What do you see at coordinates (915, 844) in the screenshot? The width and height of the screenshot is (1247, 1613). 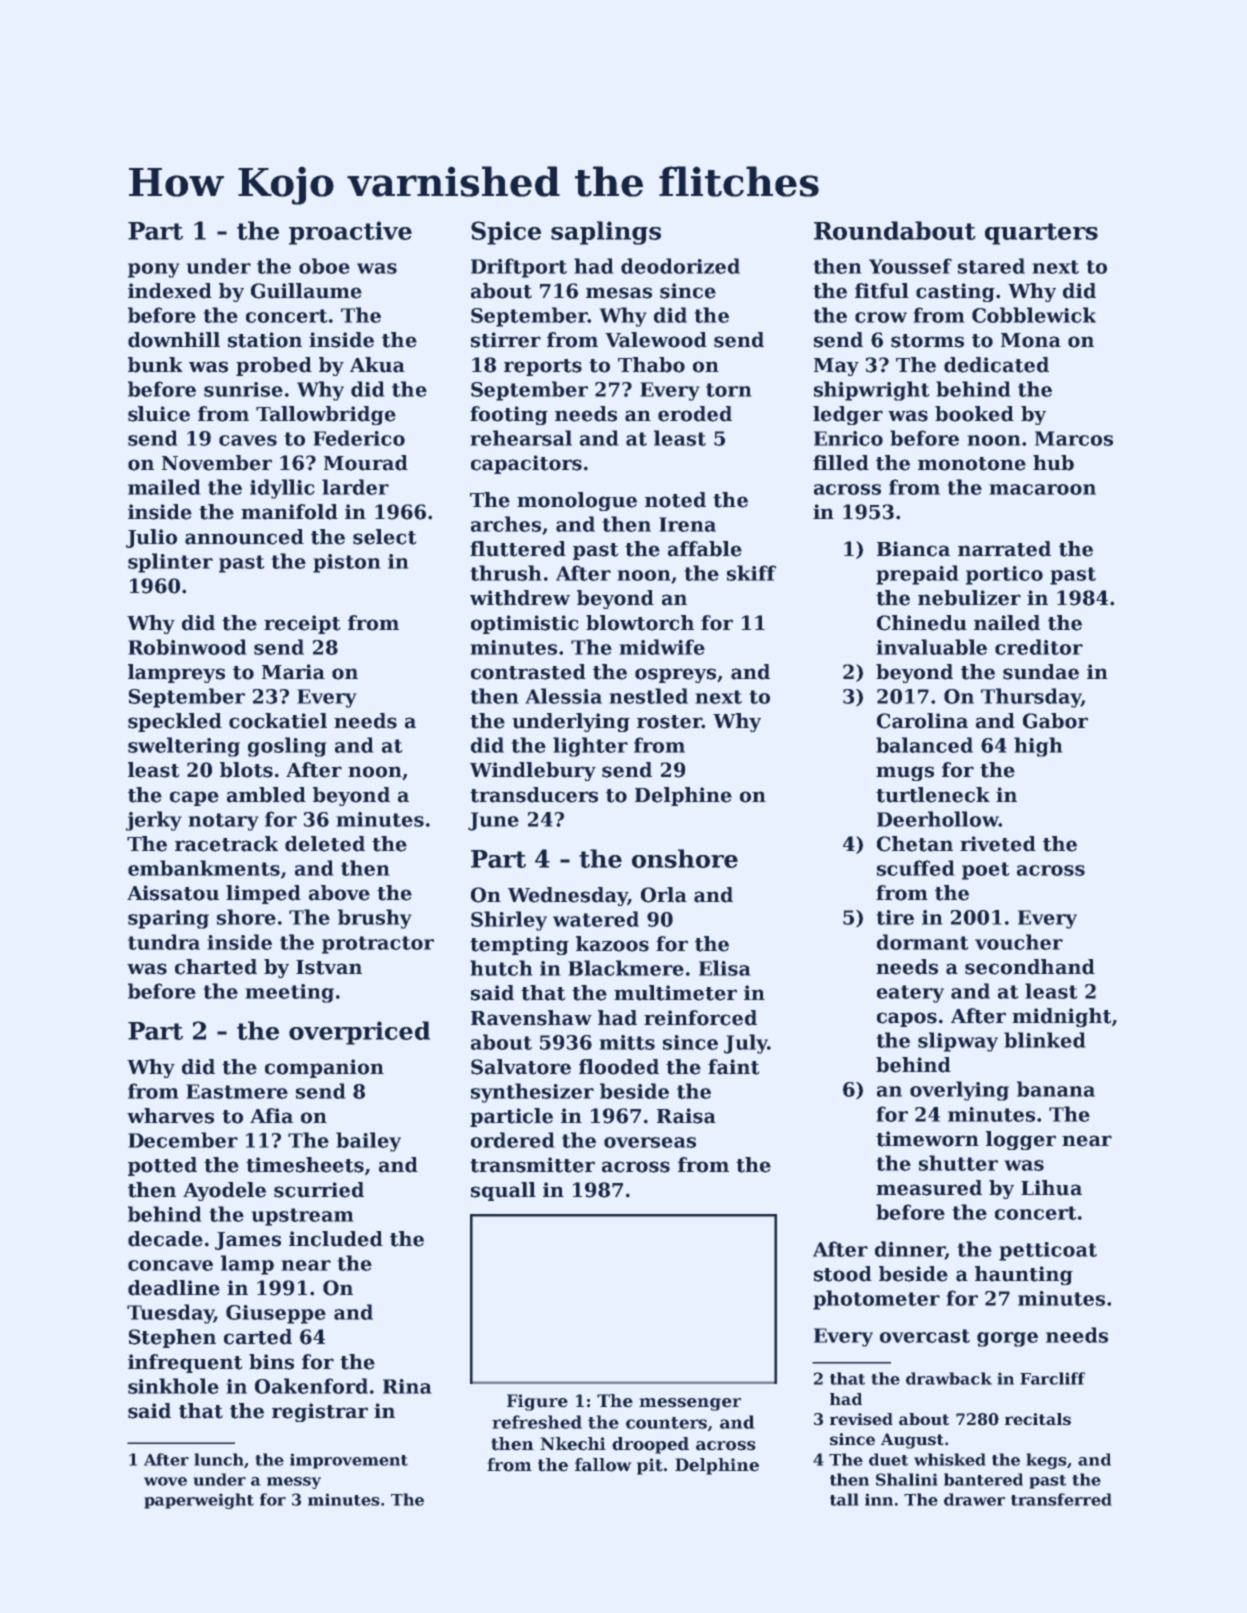 I see `Chetan` at bounding box center [915, 844].
